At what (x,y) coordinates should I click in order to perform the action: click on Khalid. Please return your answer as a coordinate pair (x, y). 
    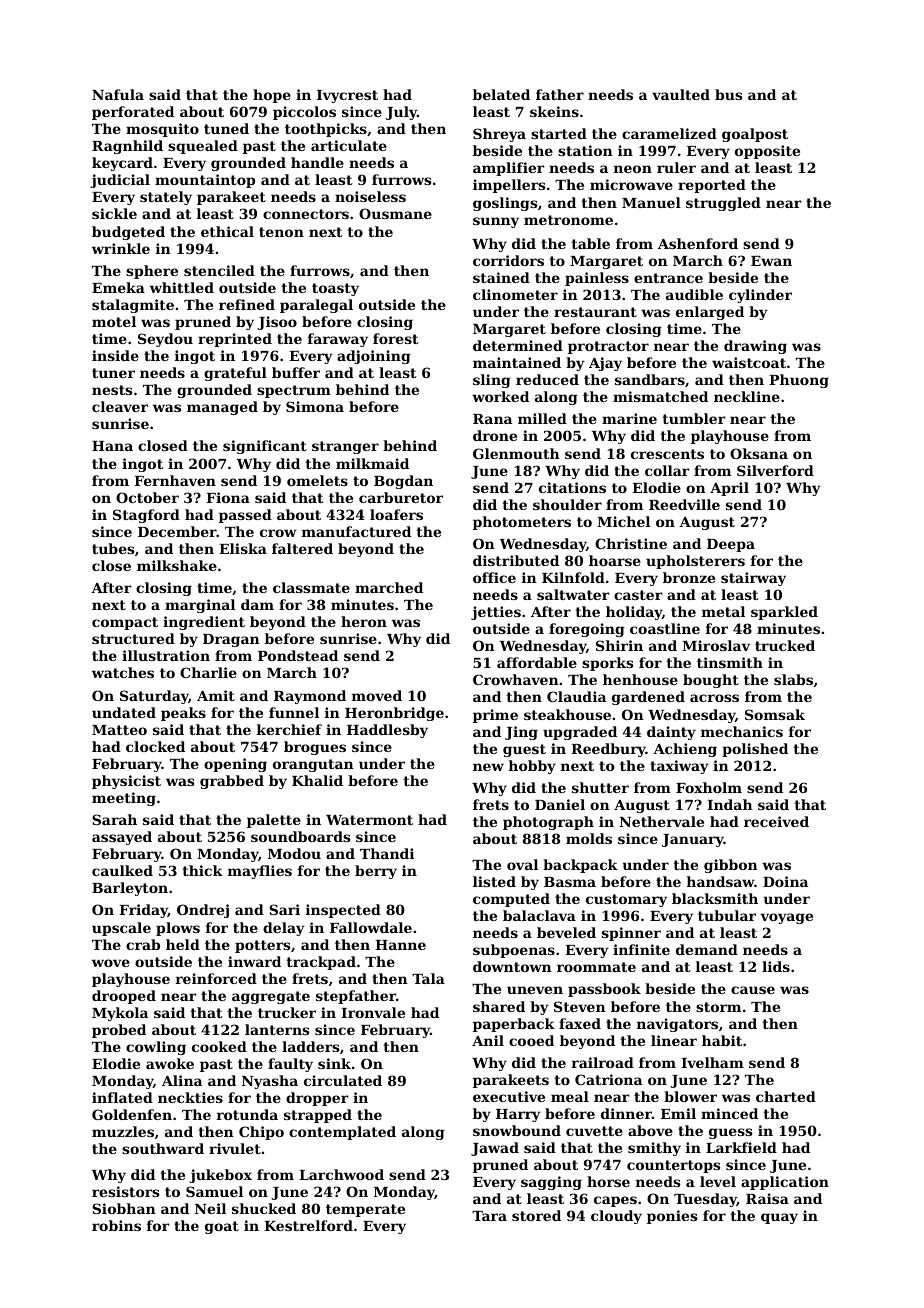
    Looking at the image, I should click on (317, 780).
